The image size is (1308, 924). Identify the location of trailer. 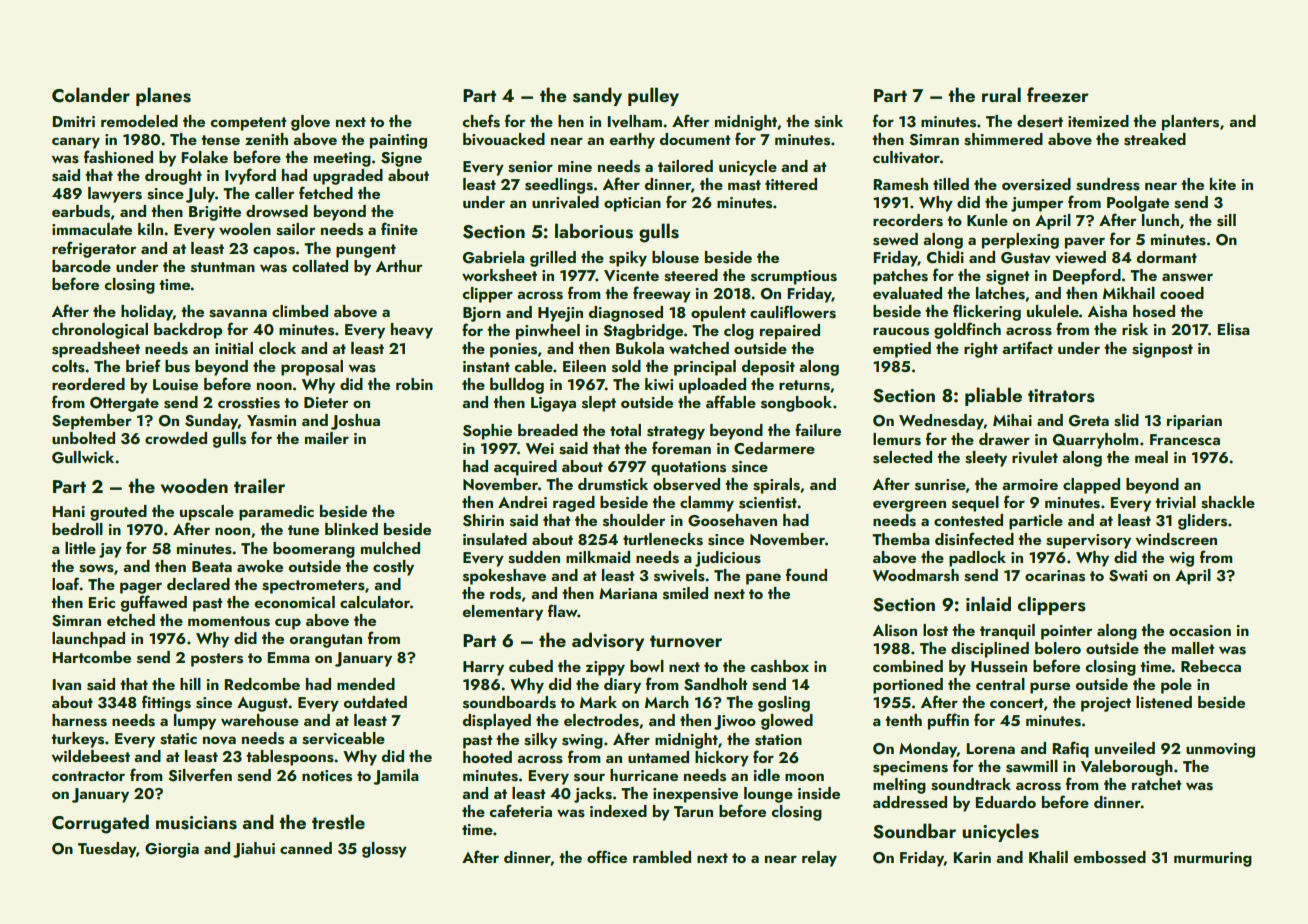
(259, 485).
